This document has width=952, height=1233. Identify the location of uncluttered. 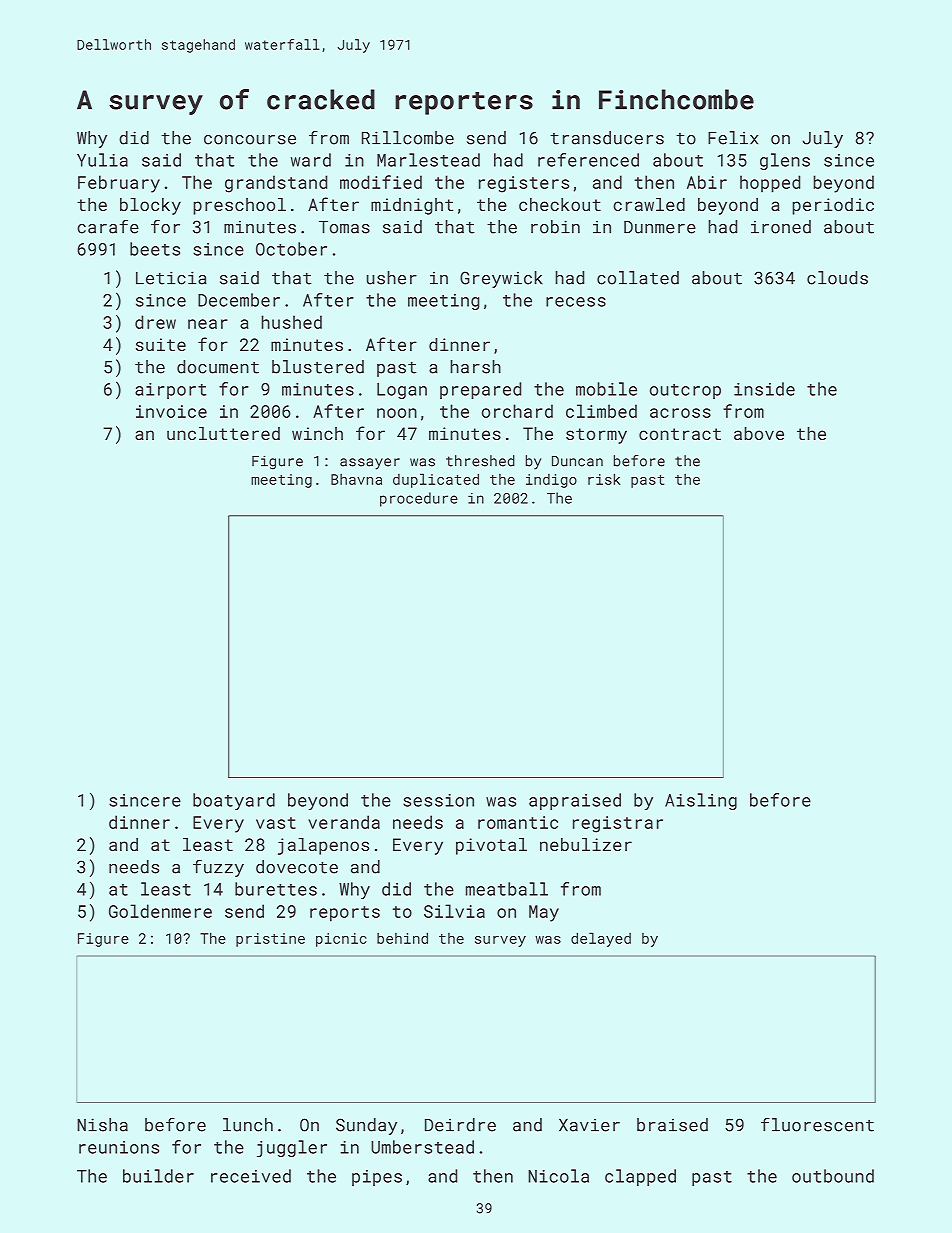
(223, 433).
